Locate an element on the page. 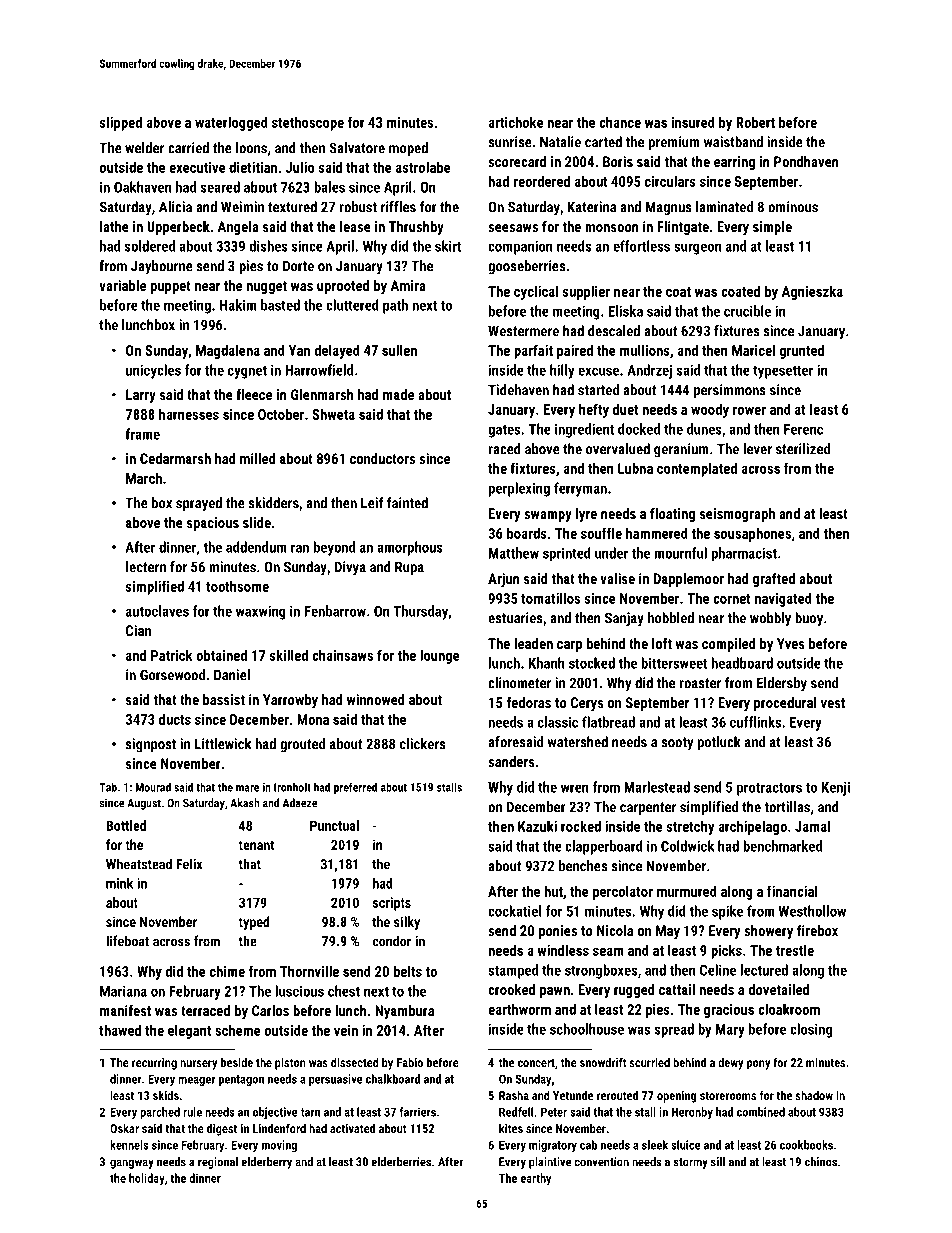 The width and height of the image is (952, 1233). artichoke is located at coordinates (516, 122).
